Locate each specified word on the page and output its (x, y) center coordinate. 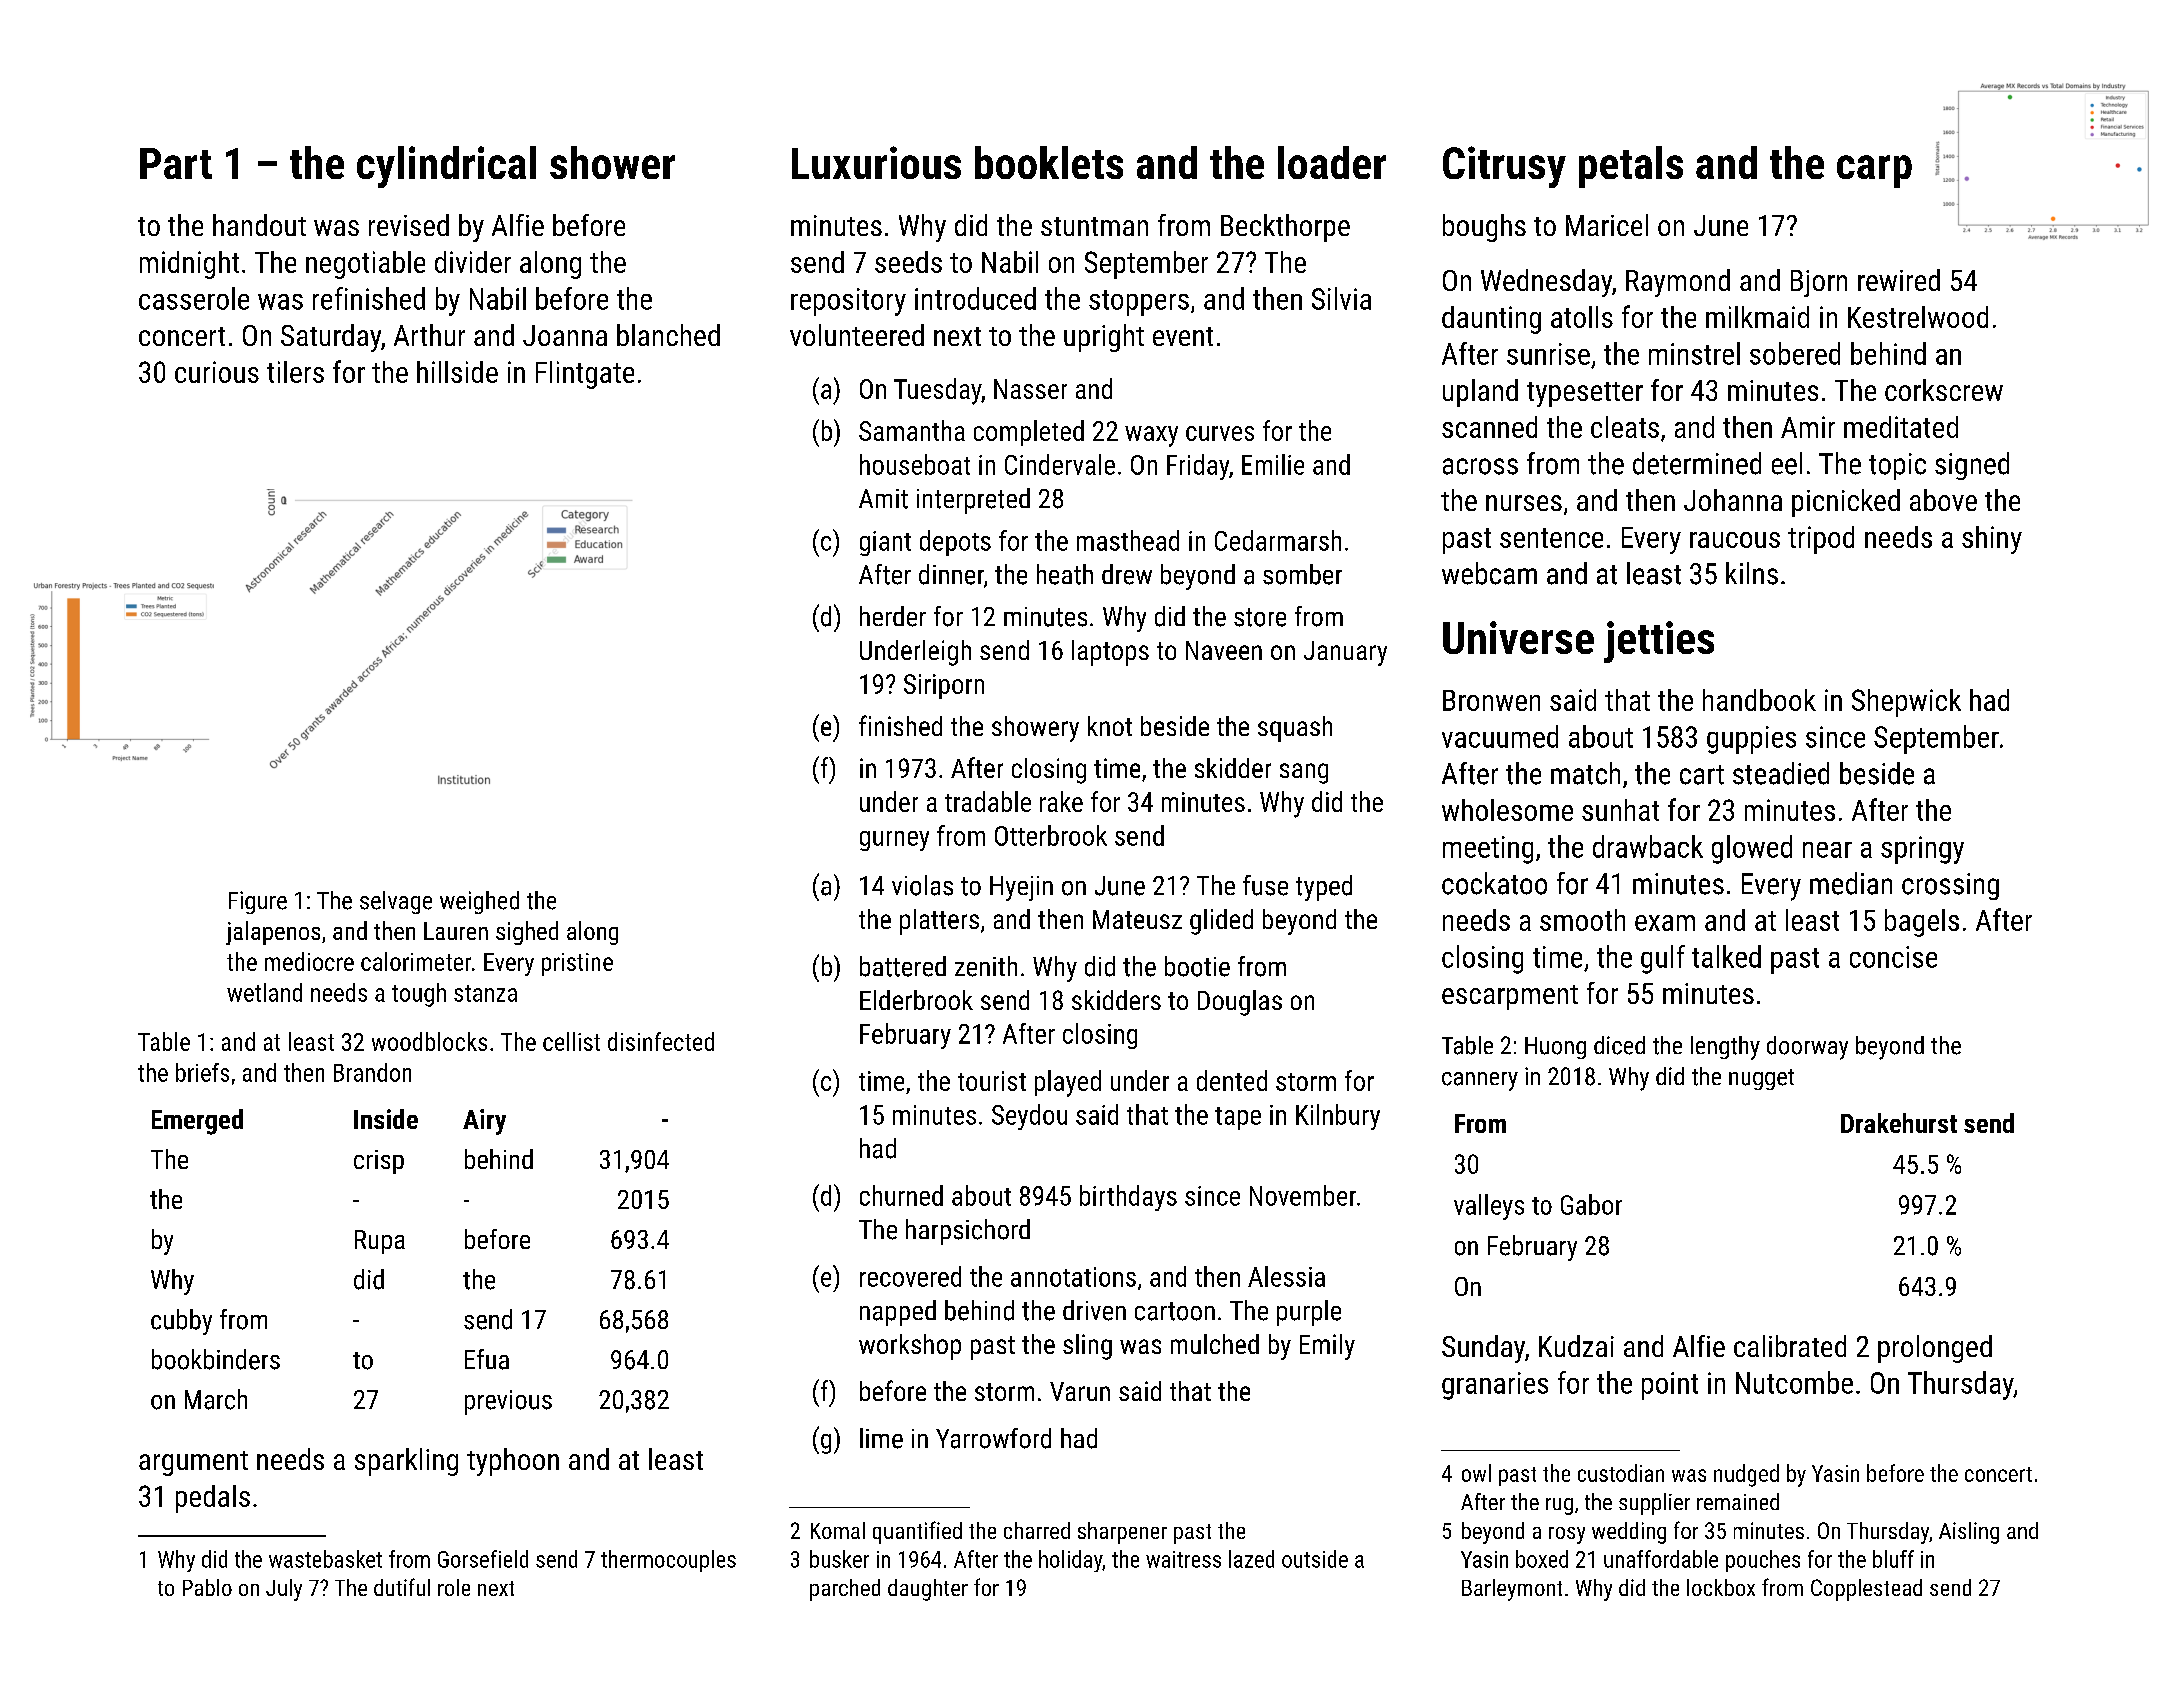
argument (193, 1463)
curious (217, 372)
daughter (928, 1590)
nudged (1746, 1475)
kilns (1752, 573)
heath (1065, 574)
